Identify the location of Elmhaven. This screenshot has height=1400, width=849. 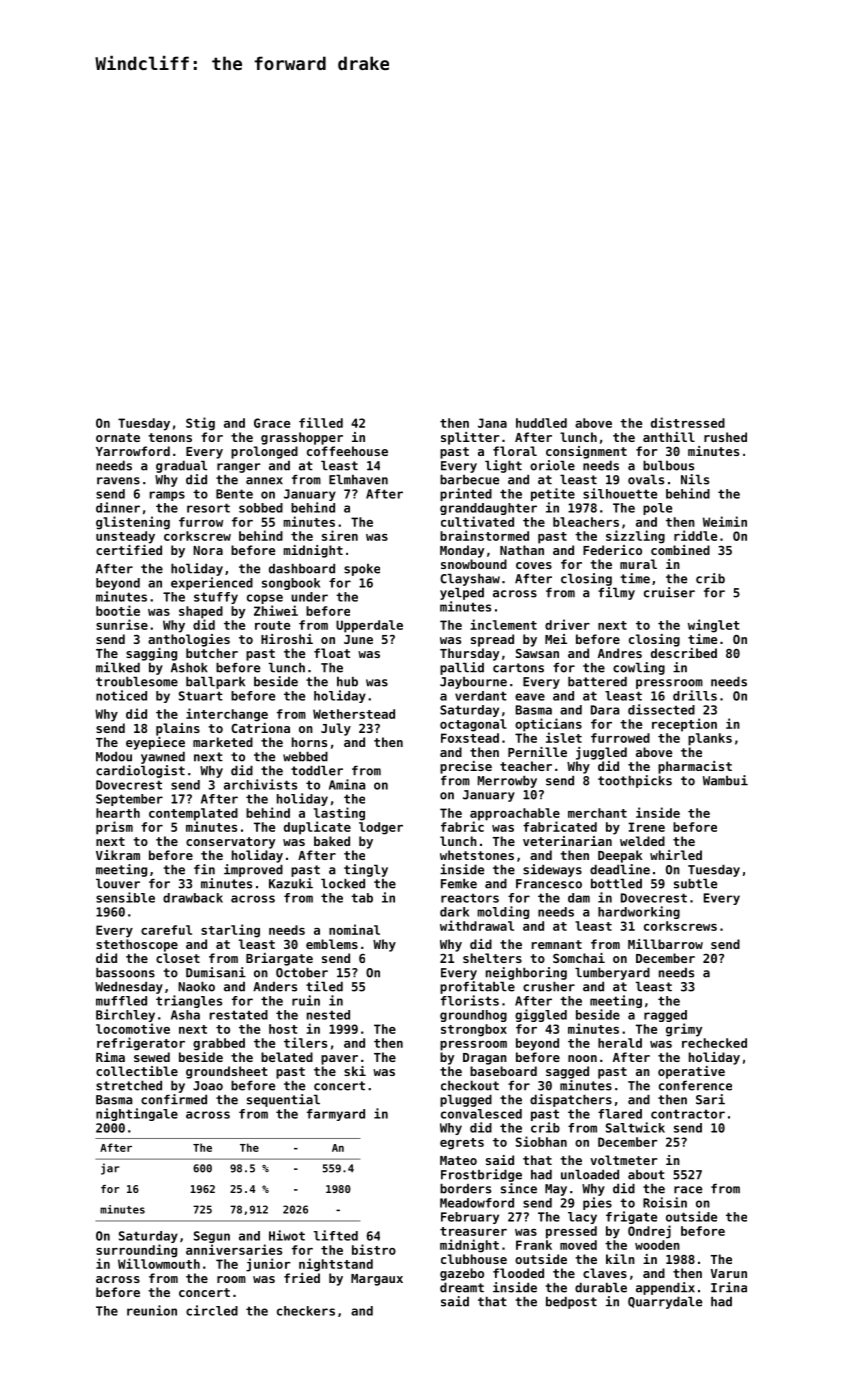
(358, 479).
